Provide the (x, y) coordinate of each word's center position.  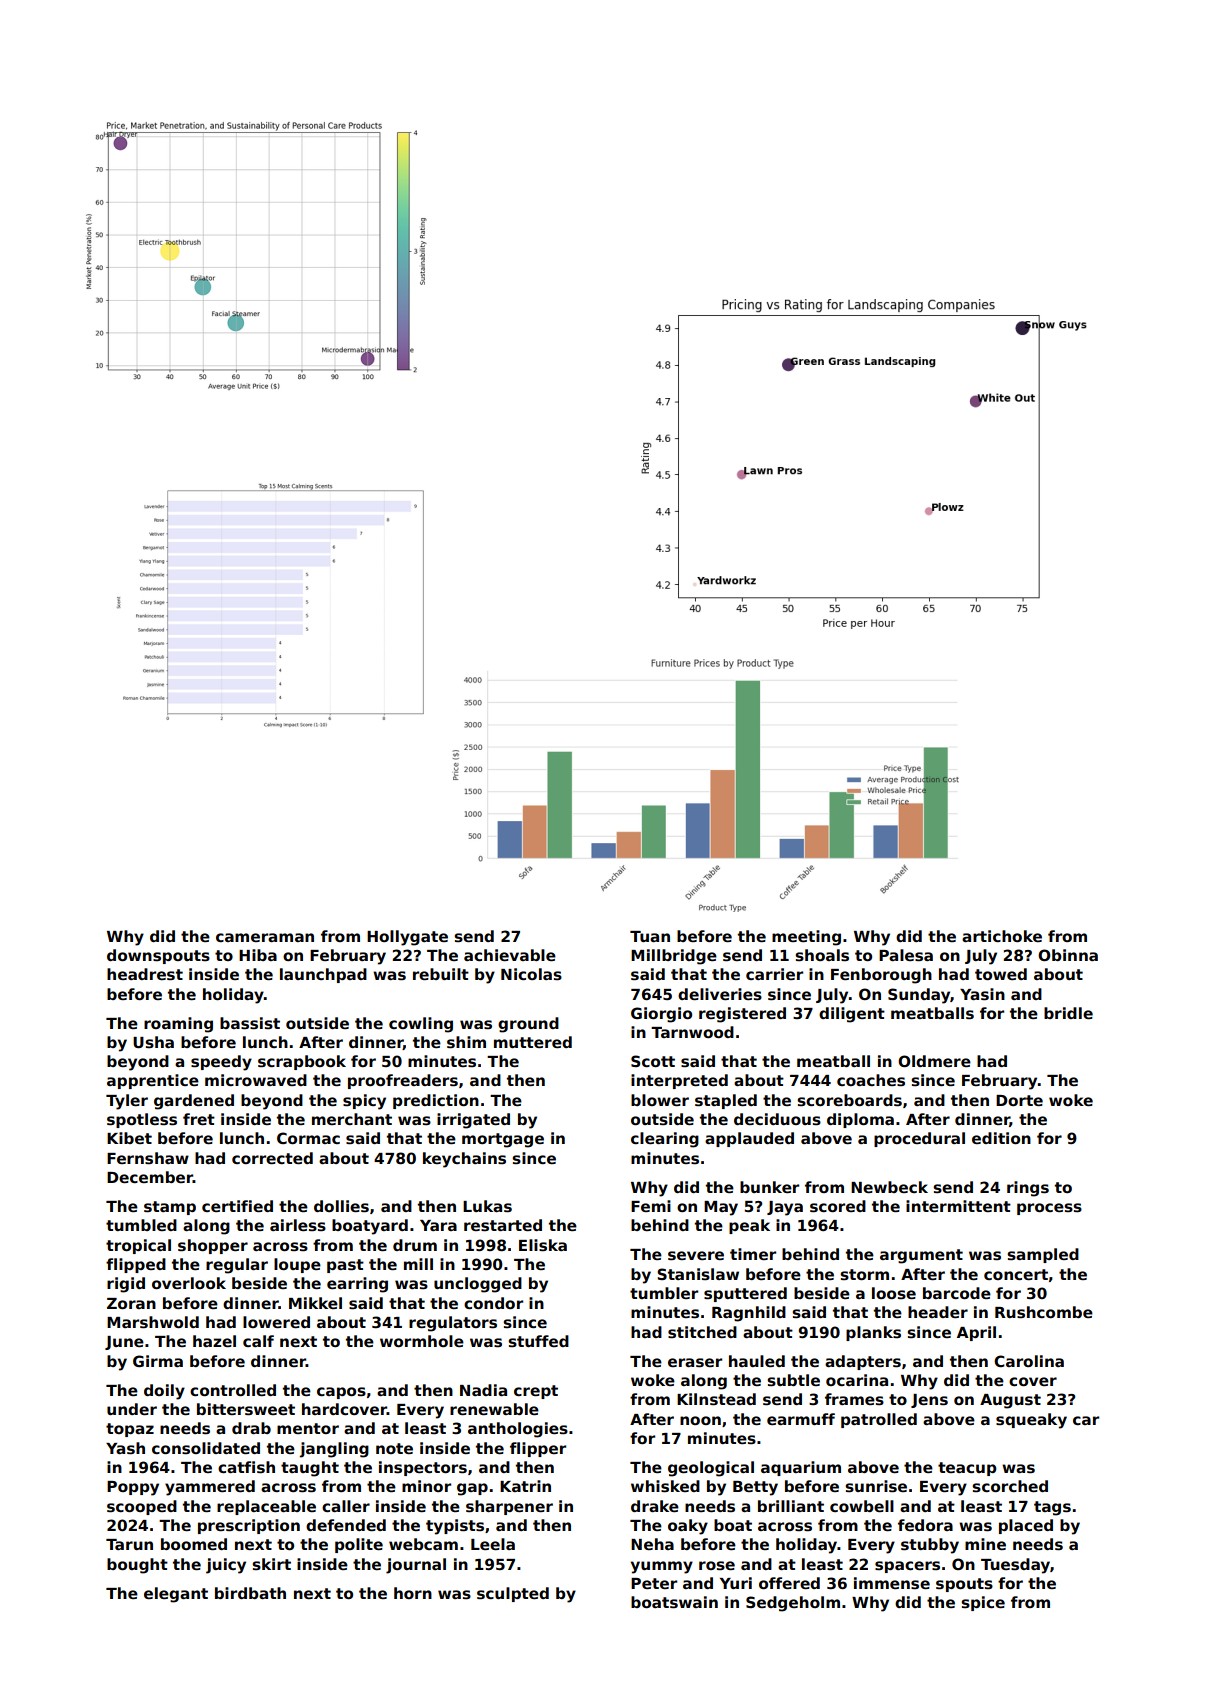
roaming (178, 1025)
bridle (1068, 1013)
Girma (158, 1361)
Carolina (1029, 1361)
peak (749, 1226)
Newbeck (889, 1187)
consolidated (206, 1448)
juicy (226, 1566)
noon (700, 1420)
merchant (352, 1119)
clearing (665, 1140)
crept (536, 1392)
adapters (863, 1362)
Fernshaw (148, 1158)
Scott (653, 1061)
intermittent (958, 1206)
